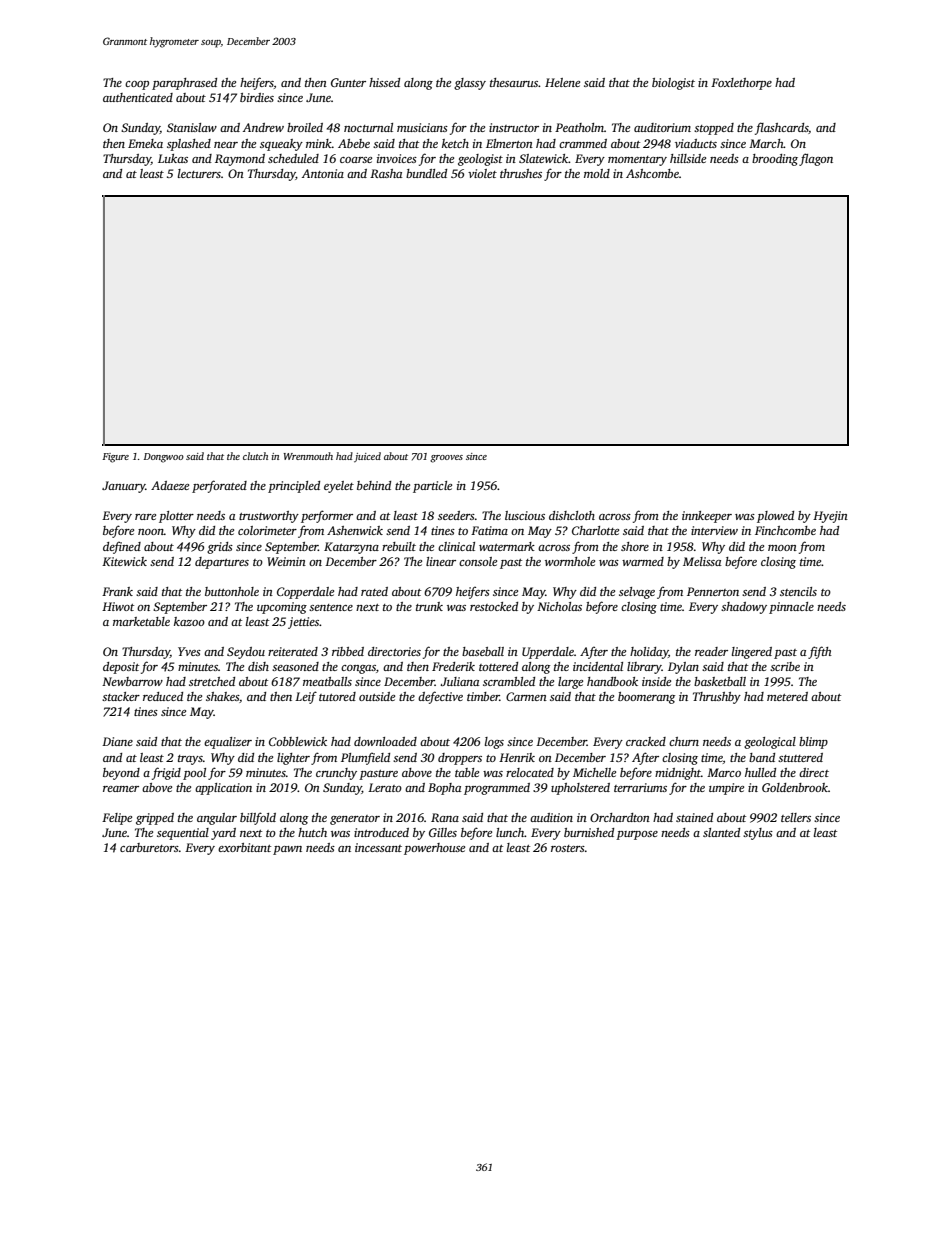  What do you see at coordinates (580, 789) in the document?
I see `upholstered` at bounding box center [580, 789].
